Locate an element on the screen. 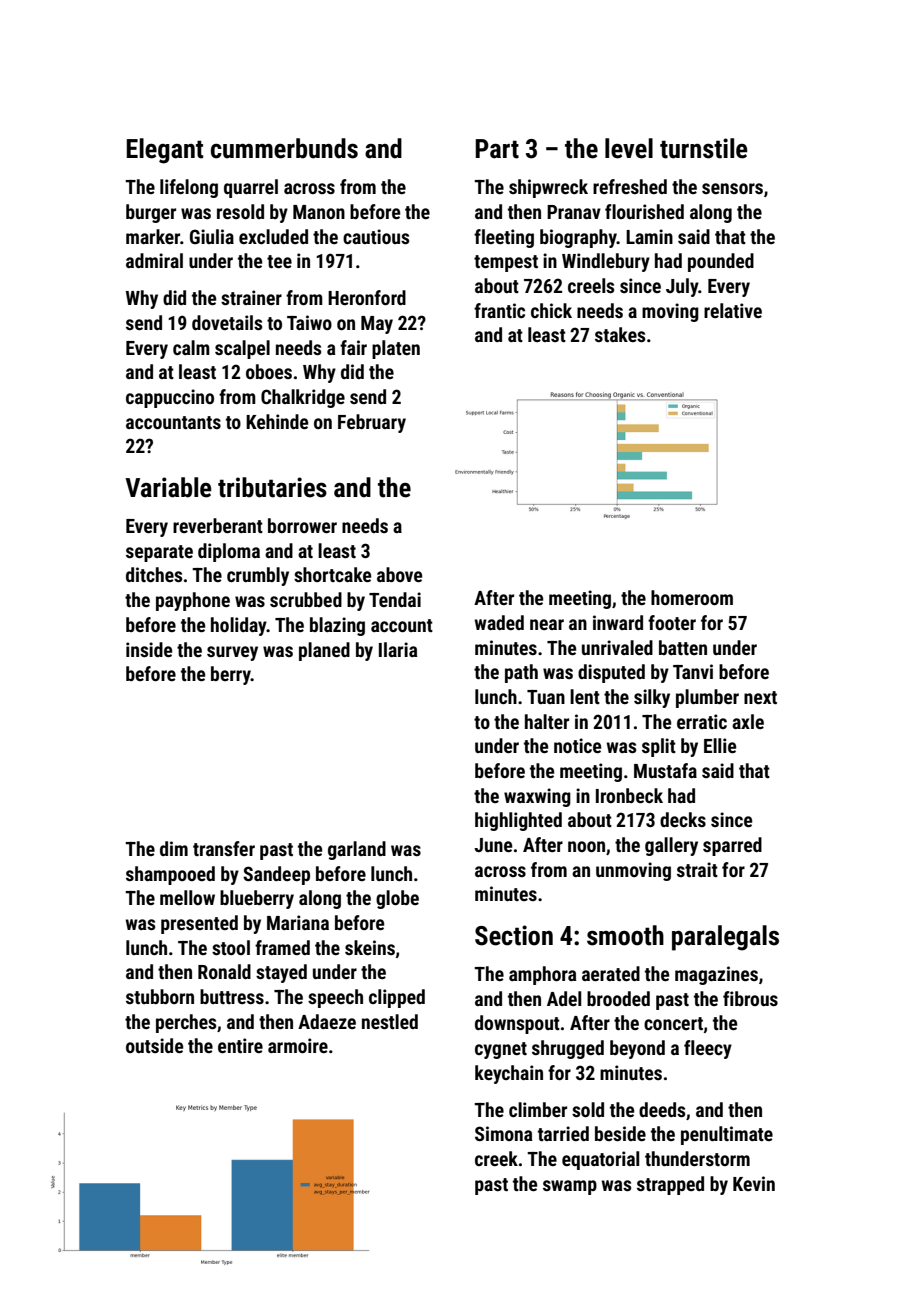 The width and height of the screenshot is (908, 1316). reverberant is located at coordinates (218, 525).
